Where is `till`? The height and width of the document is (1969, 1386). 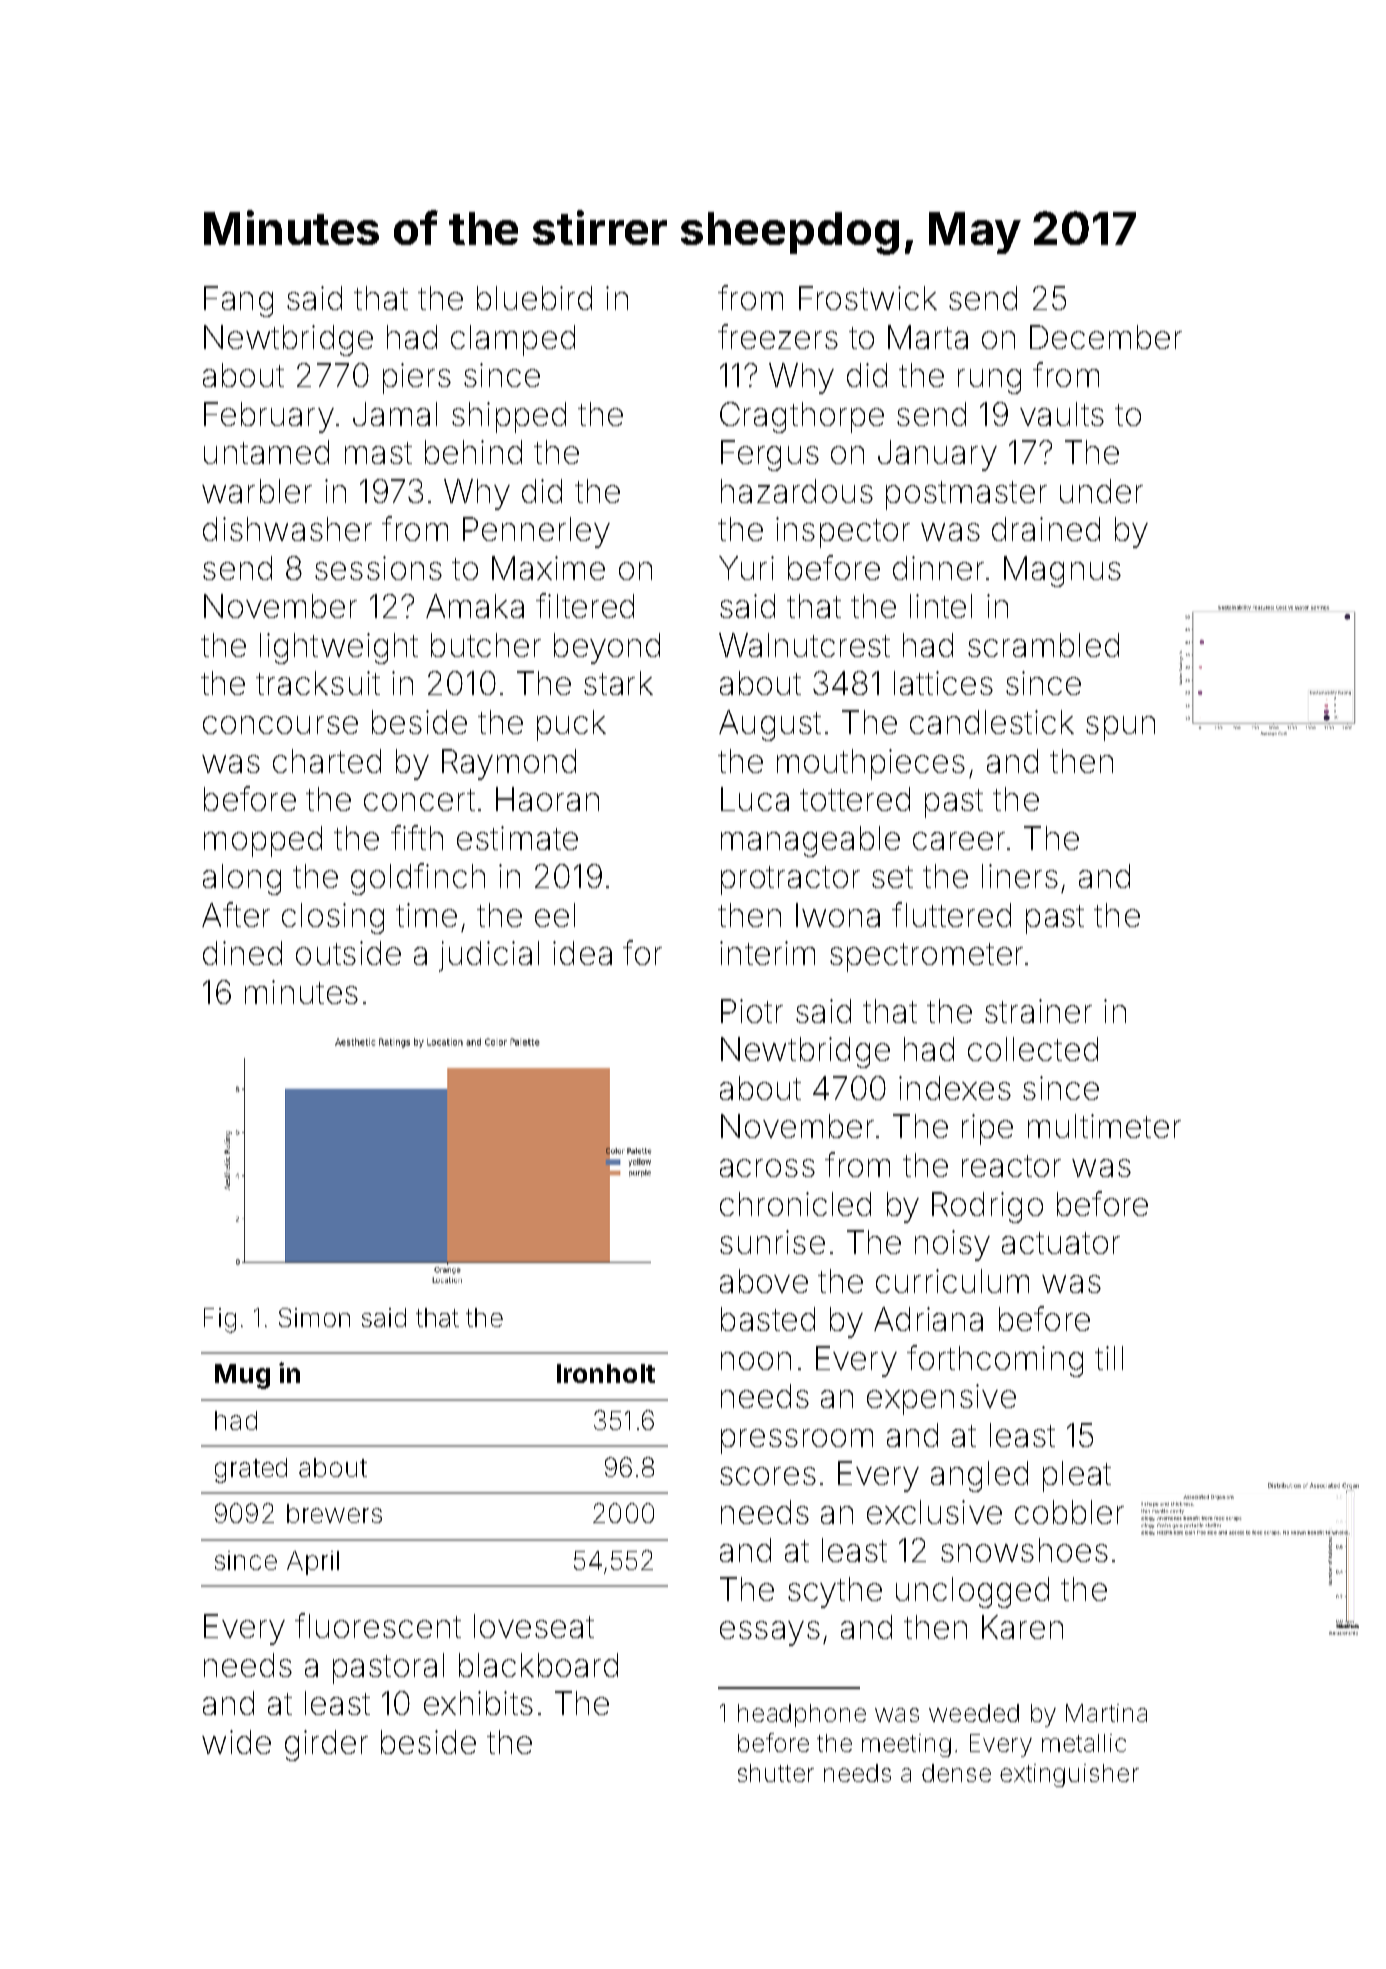 till is located at coordinates (1109, 1358).
